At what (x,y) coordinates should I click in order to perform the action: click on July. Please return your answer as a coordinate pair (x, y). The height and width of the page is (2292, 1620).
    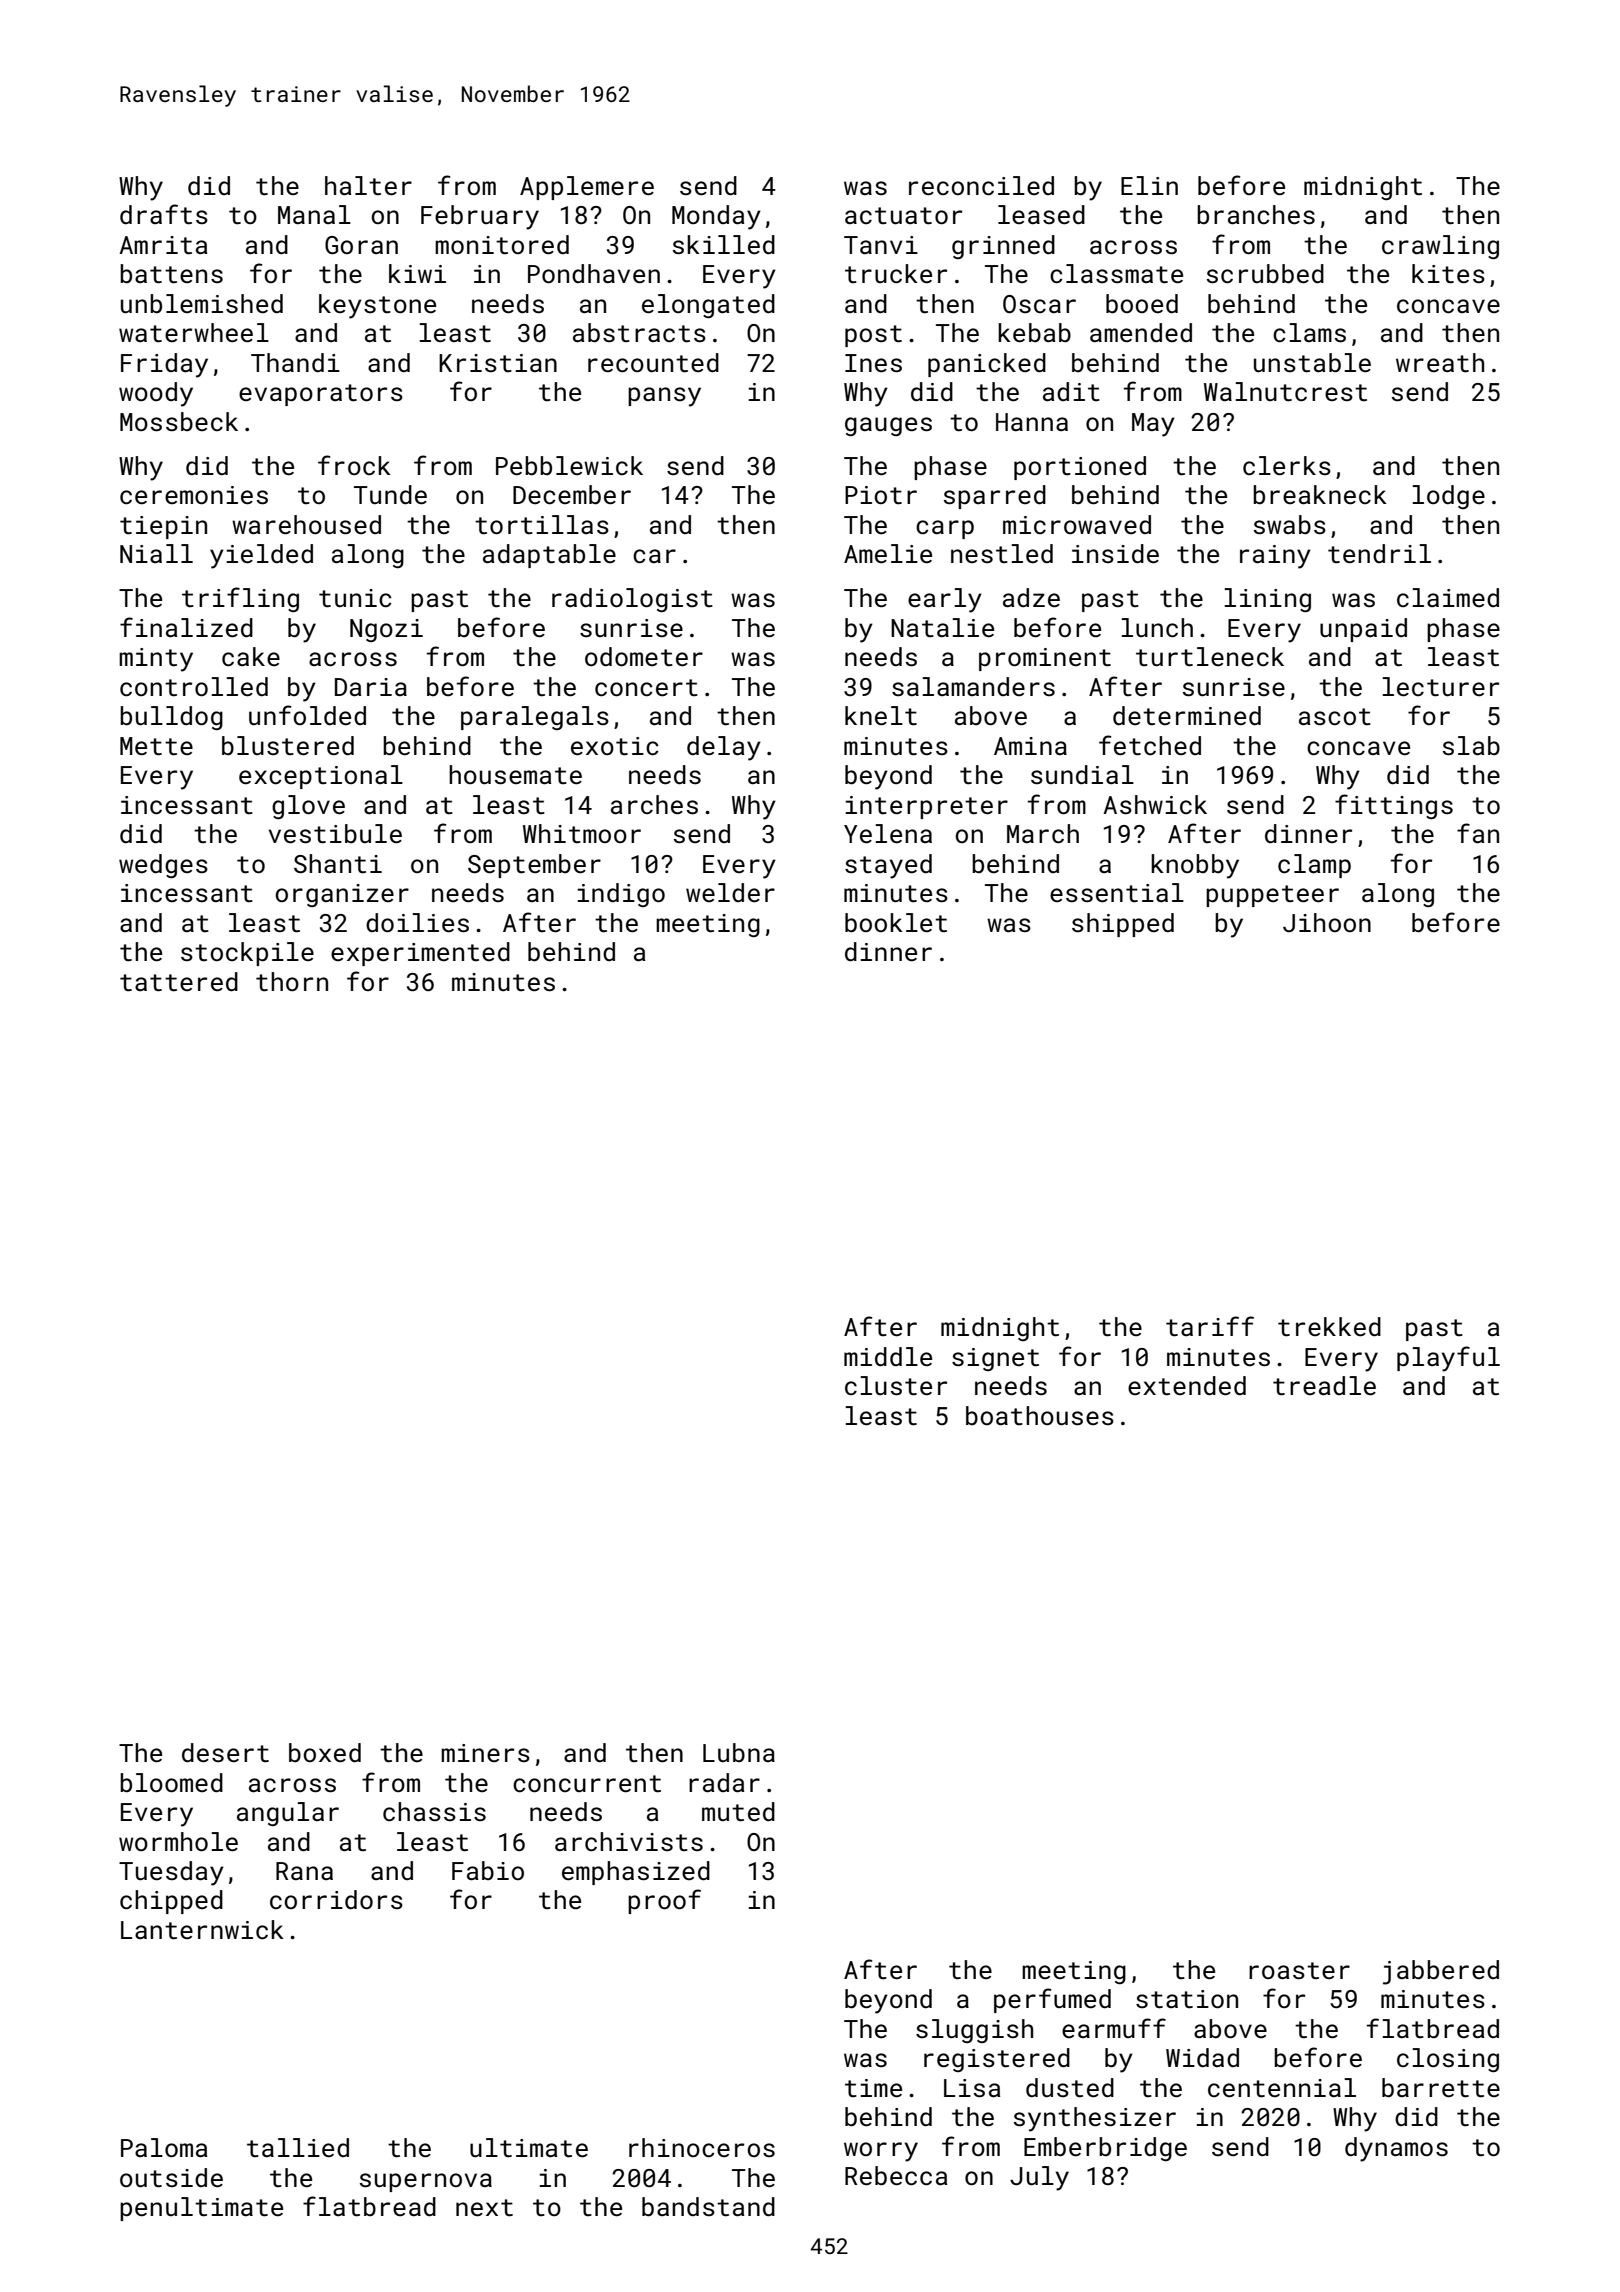
    Looking at the image, I should click on (1039, 2178).
